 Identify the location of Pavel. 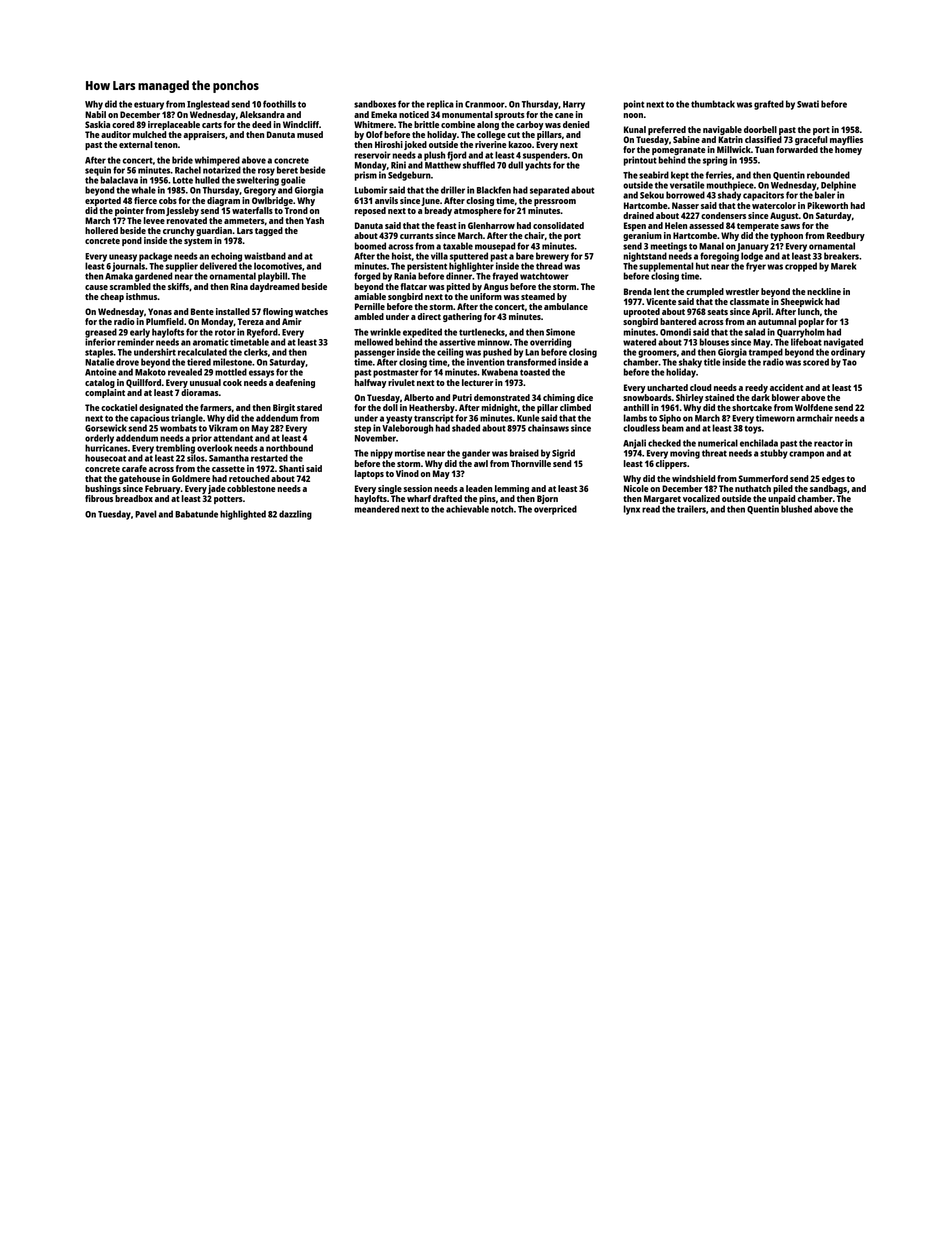
(146, 514).
